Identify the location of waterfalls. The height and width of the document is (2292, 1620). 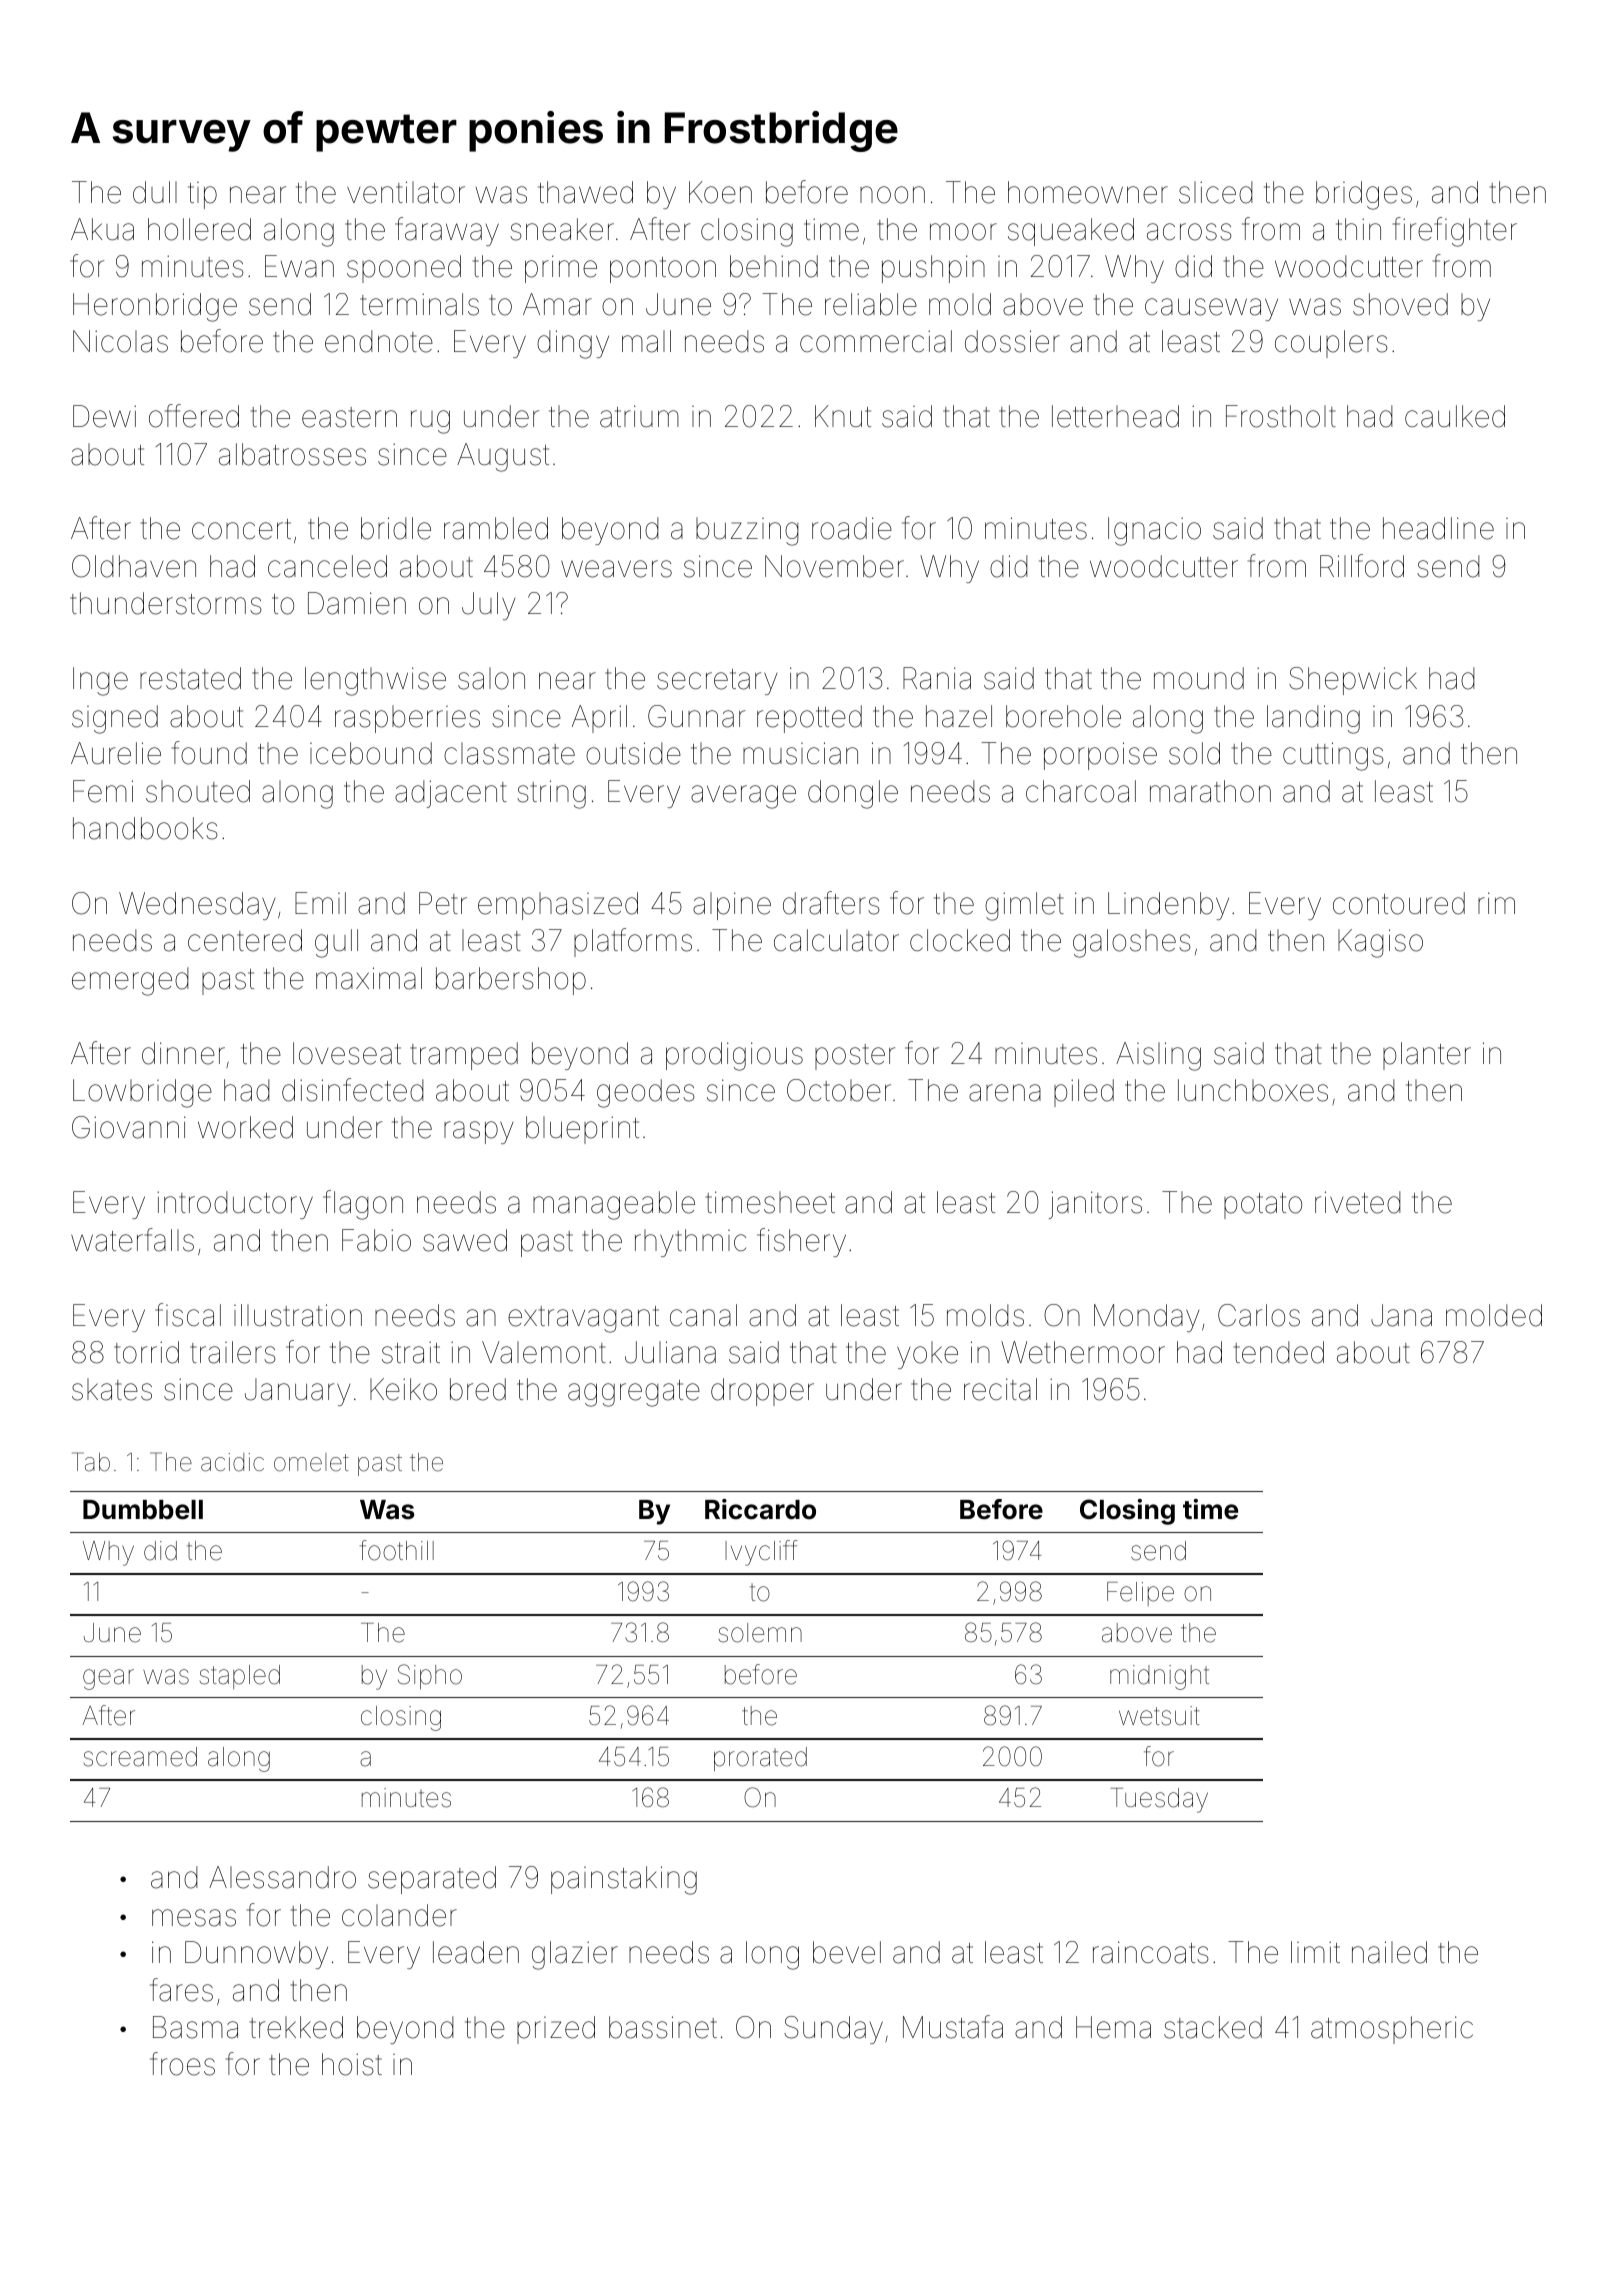
(132, 1240).
